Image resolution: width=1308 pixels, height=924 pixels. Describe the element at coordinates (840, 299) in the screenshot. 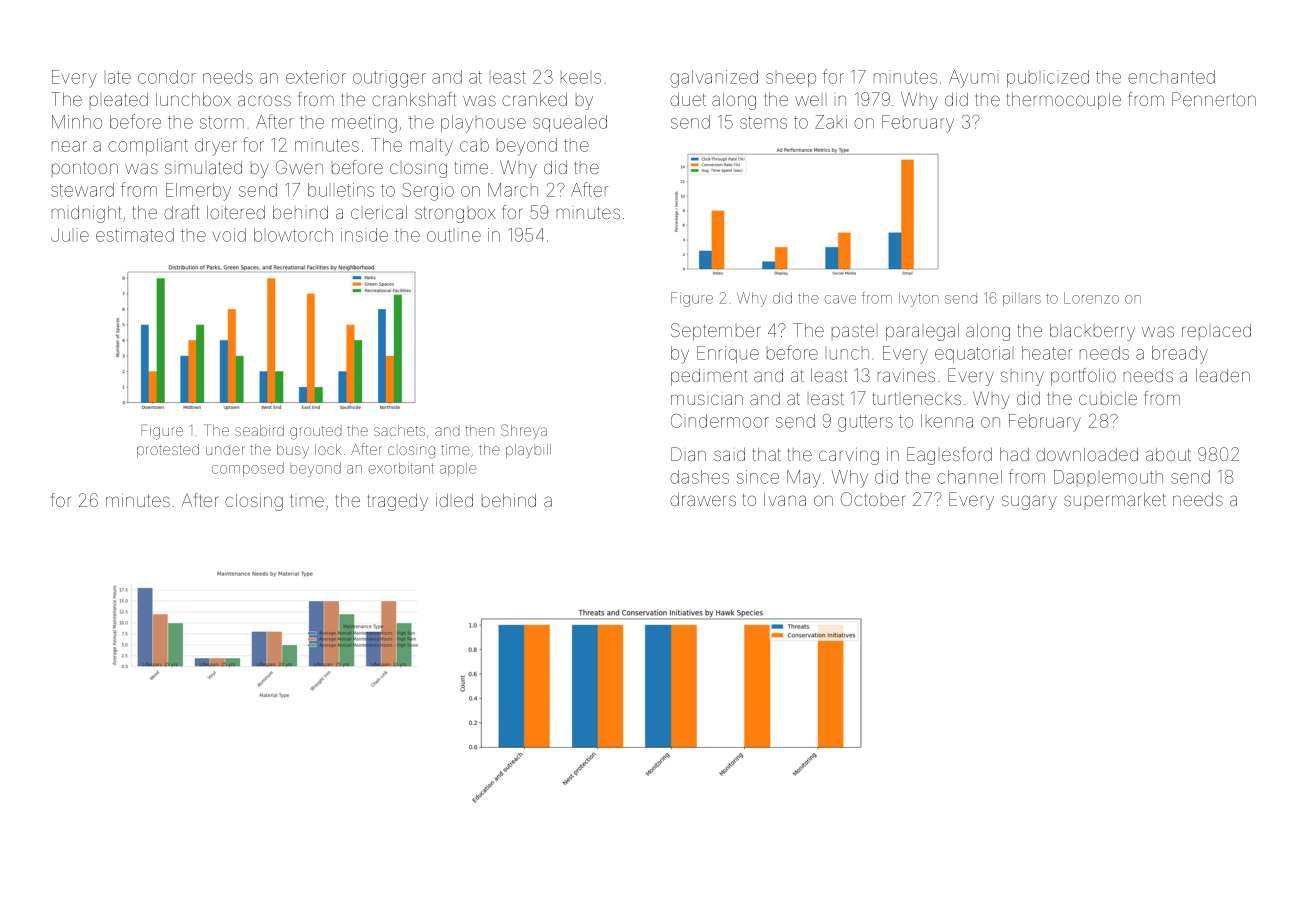

I see `cave` at that location.
